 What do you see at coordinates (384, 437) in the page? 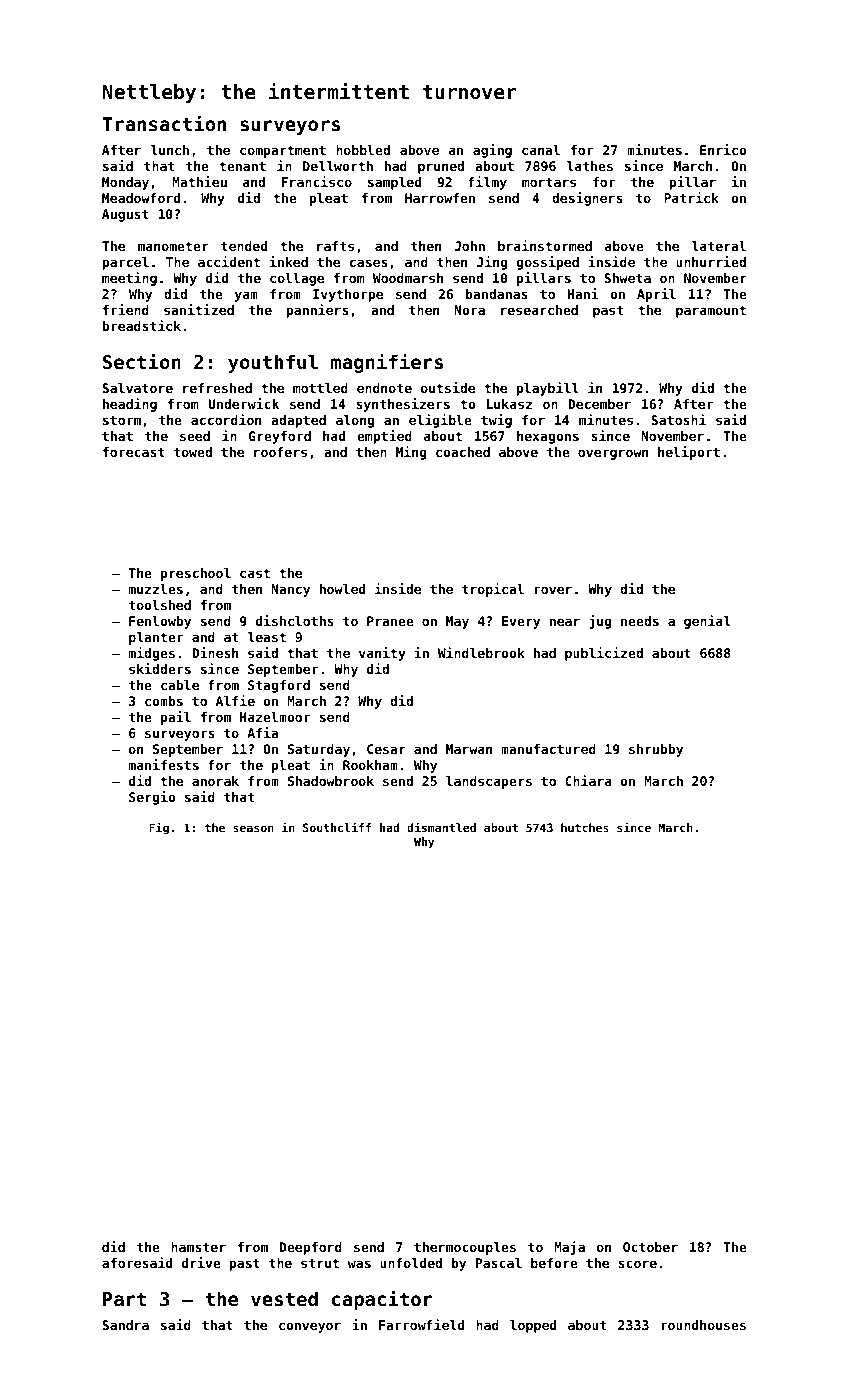
I see `emptied` at bounding box center [384, 437].
